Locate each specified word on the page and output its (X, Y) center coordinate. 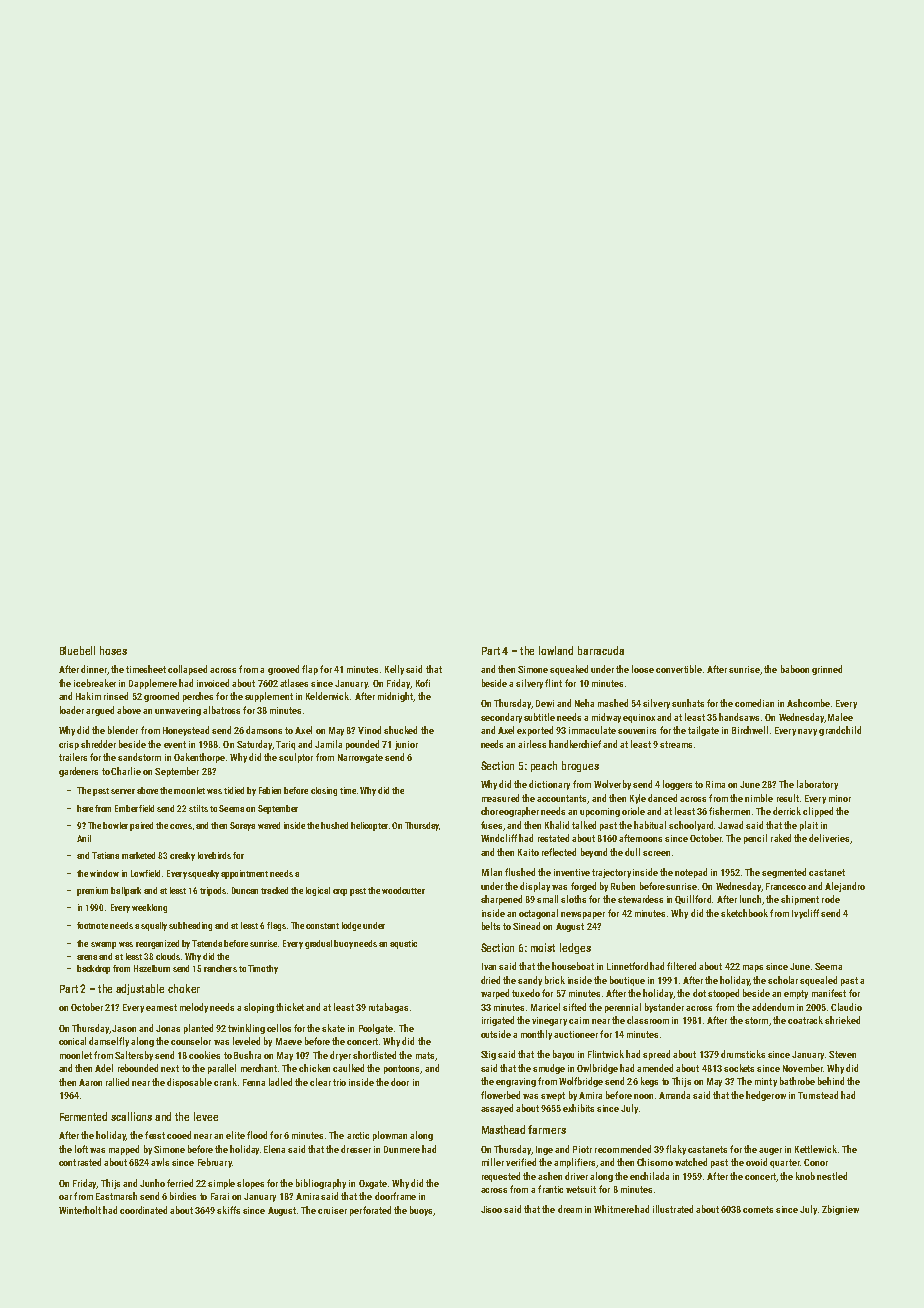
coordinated (143, 1210)
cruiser (332, 1210)
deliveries (829, 838)
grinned (827, 670)
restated (553, 838)
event (175, 744)
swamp (103, 945)
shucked (400, 730)
